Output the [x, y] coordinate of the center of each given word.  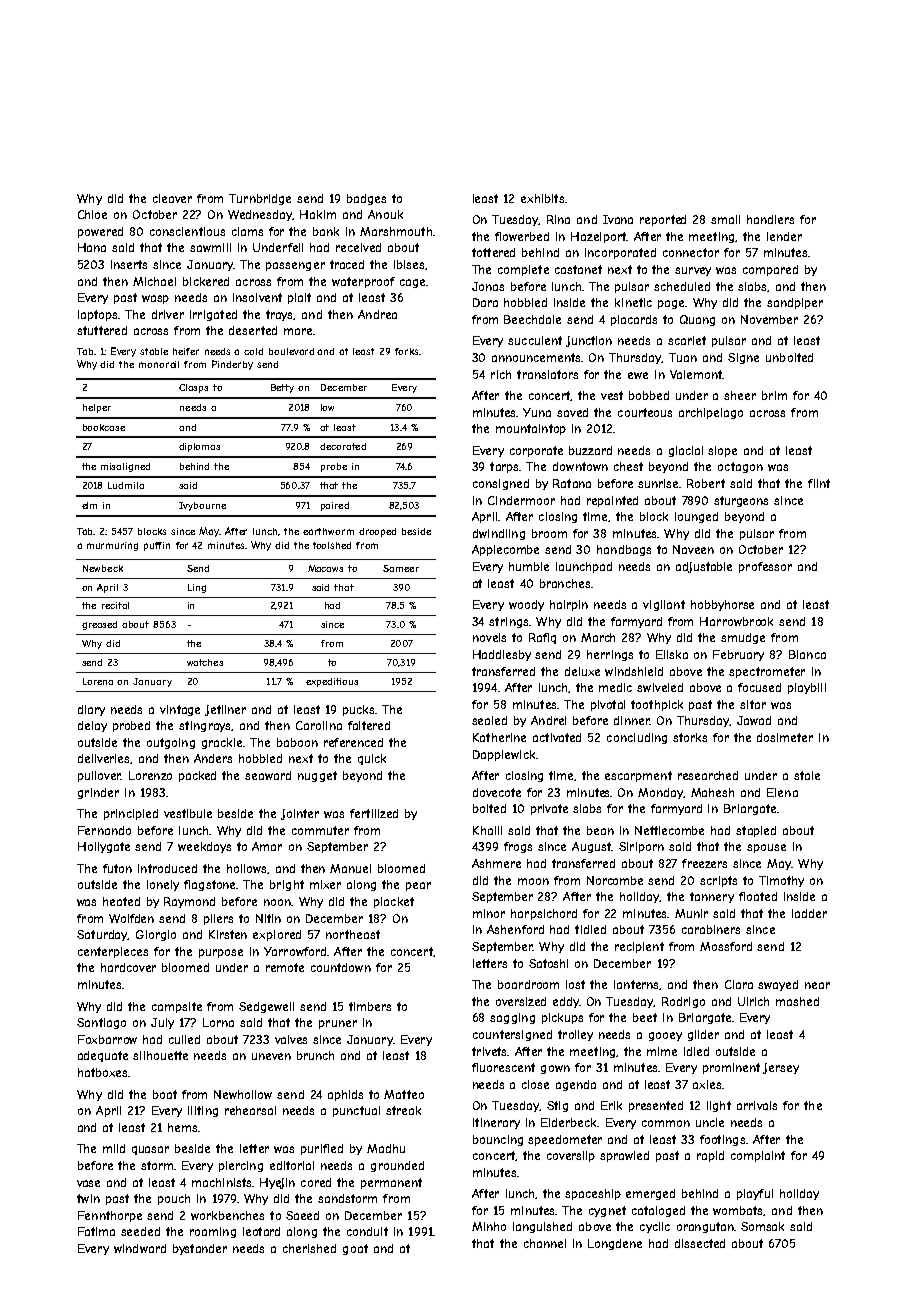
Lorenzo [150, 775]
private [549, 809]
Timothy [781, 881]
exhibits [542, 198]
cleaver [172, 198]
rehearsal [250, 1110]
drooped [377, 532]
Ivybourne [202, 506]
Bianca [807, 654]
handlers [770, 219]
